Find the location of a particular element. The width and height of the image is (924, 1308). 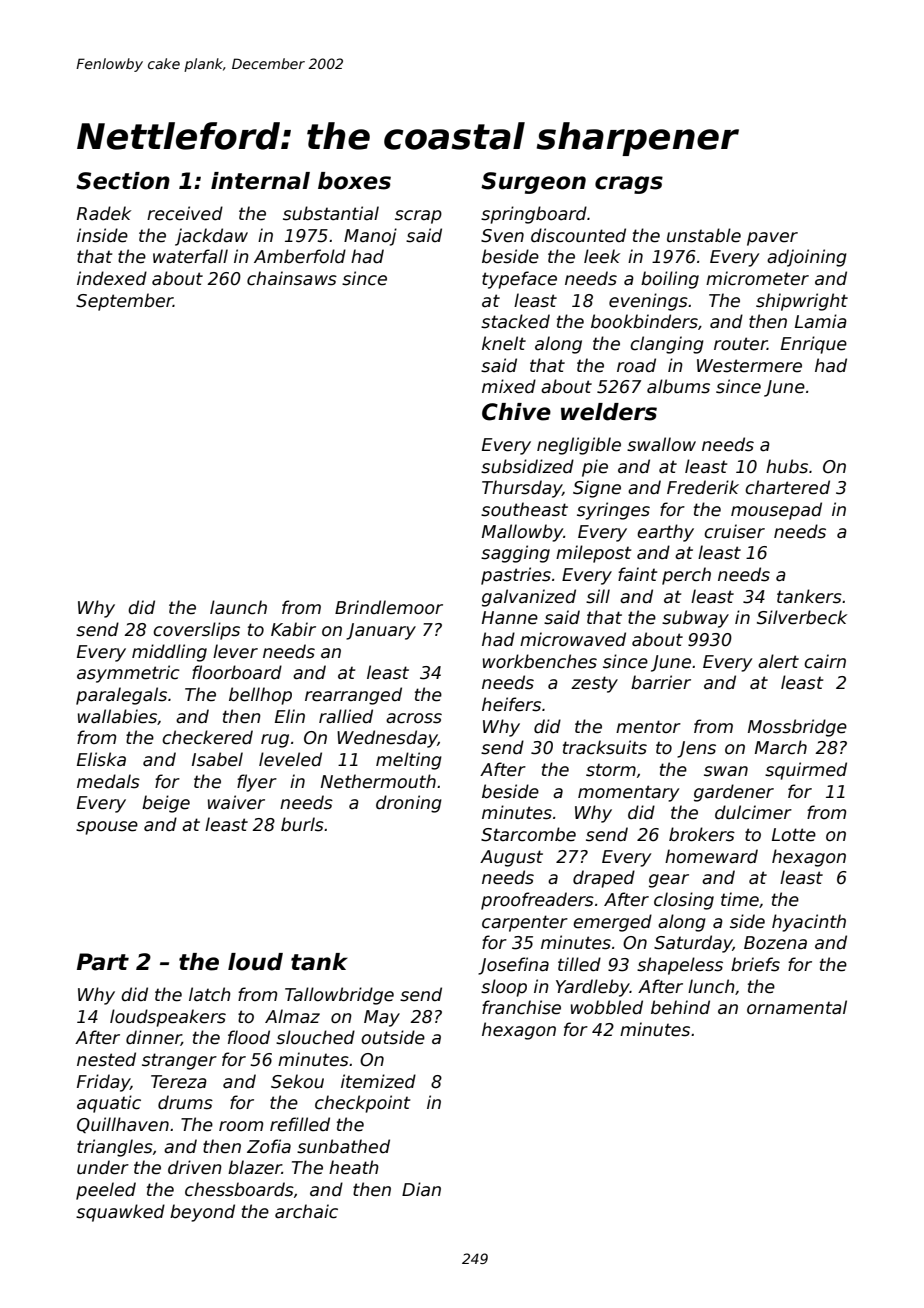

behind is located at coordinates (680, 1007).
